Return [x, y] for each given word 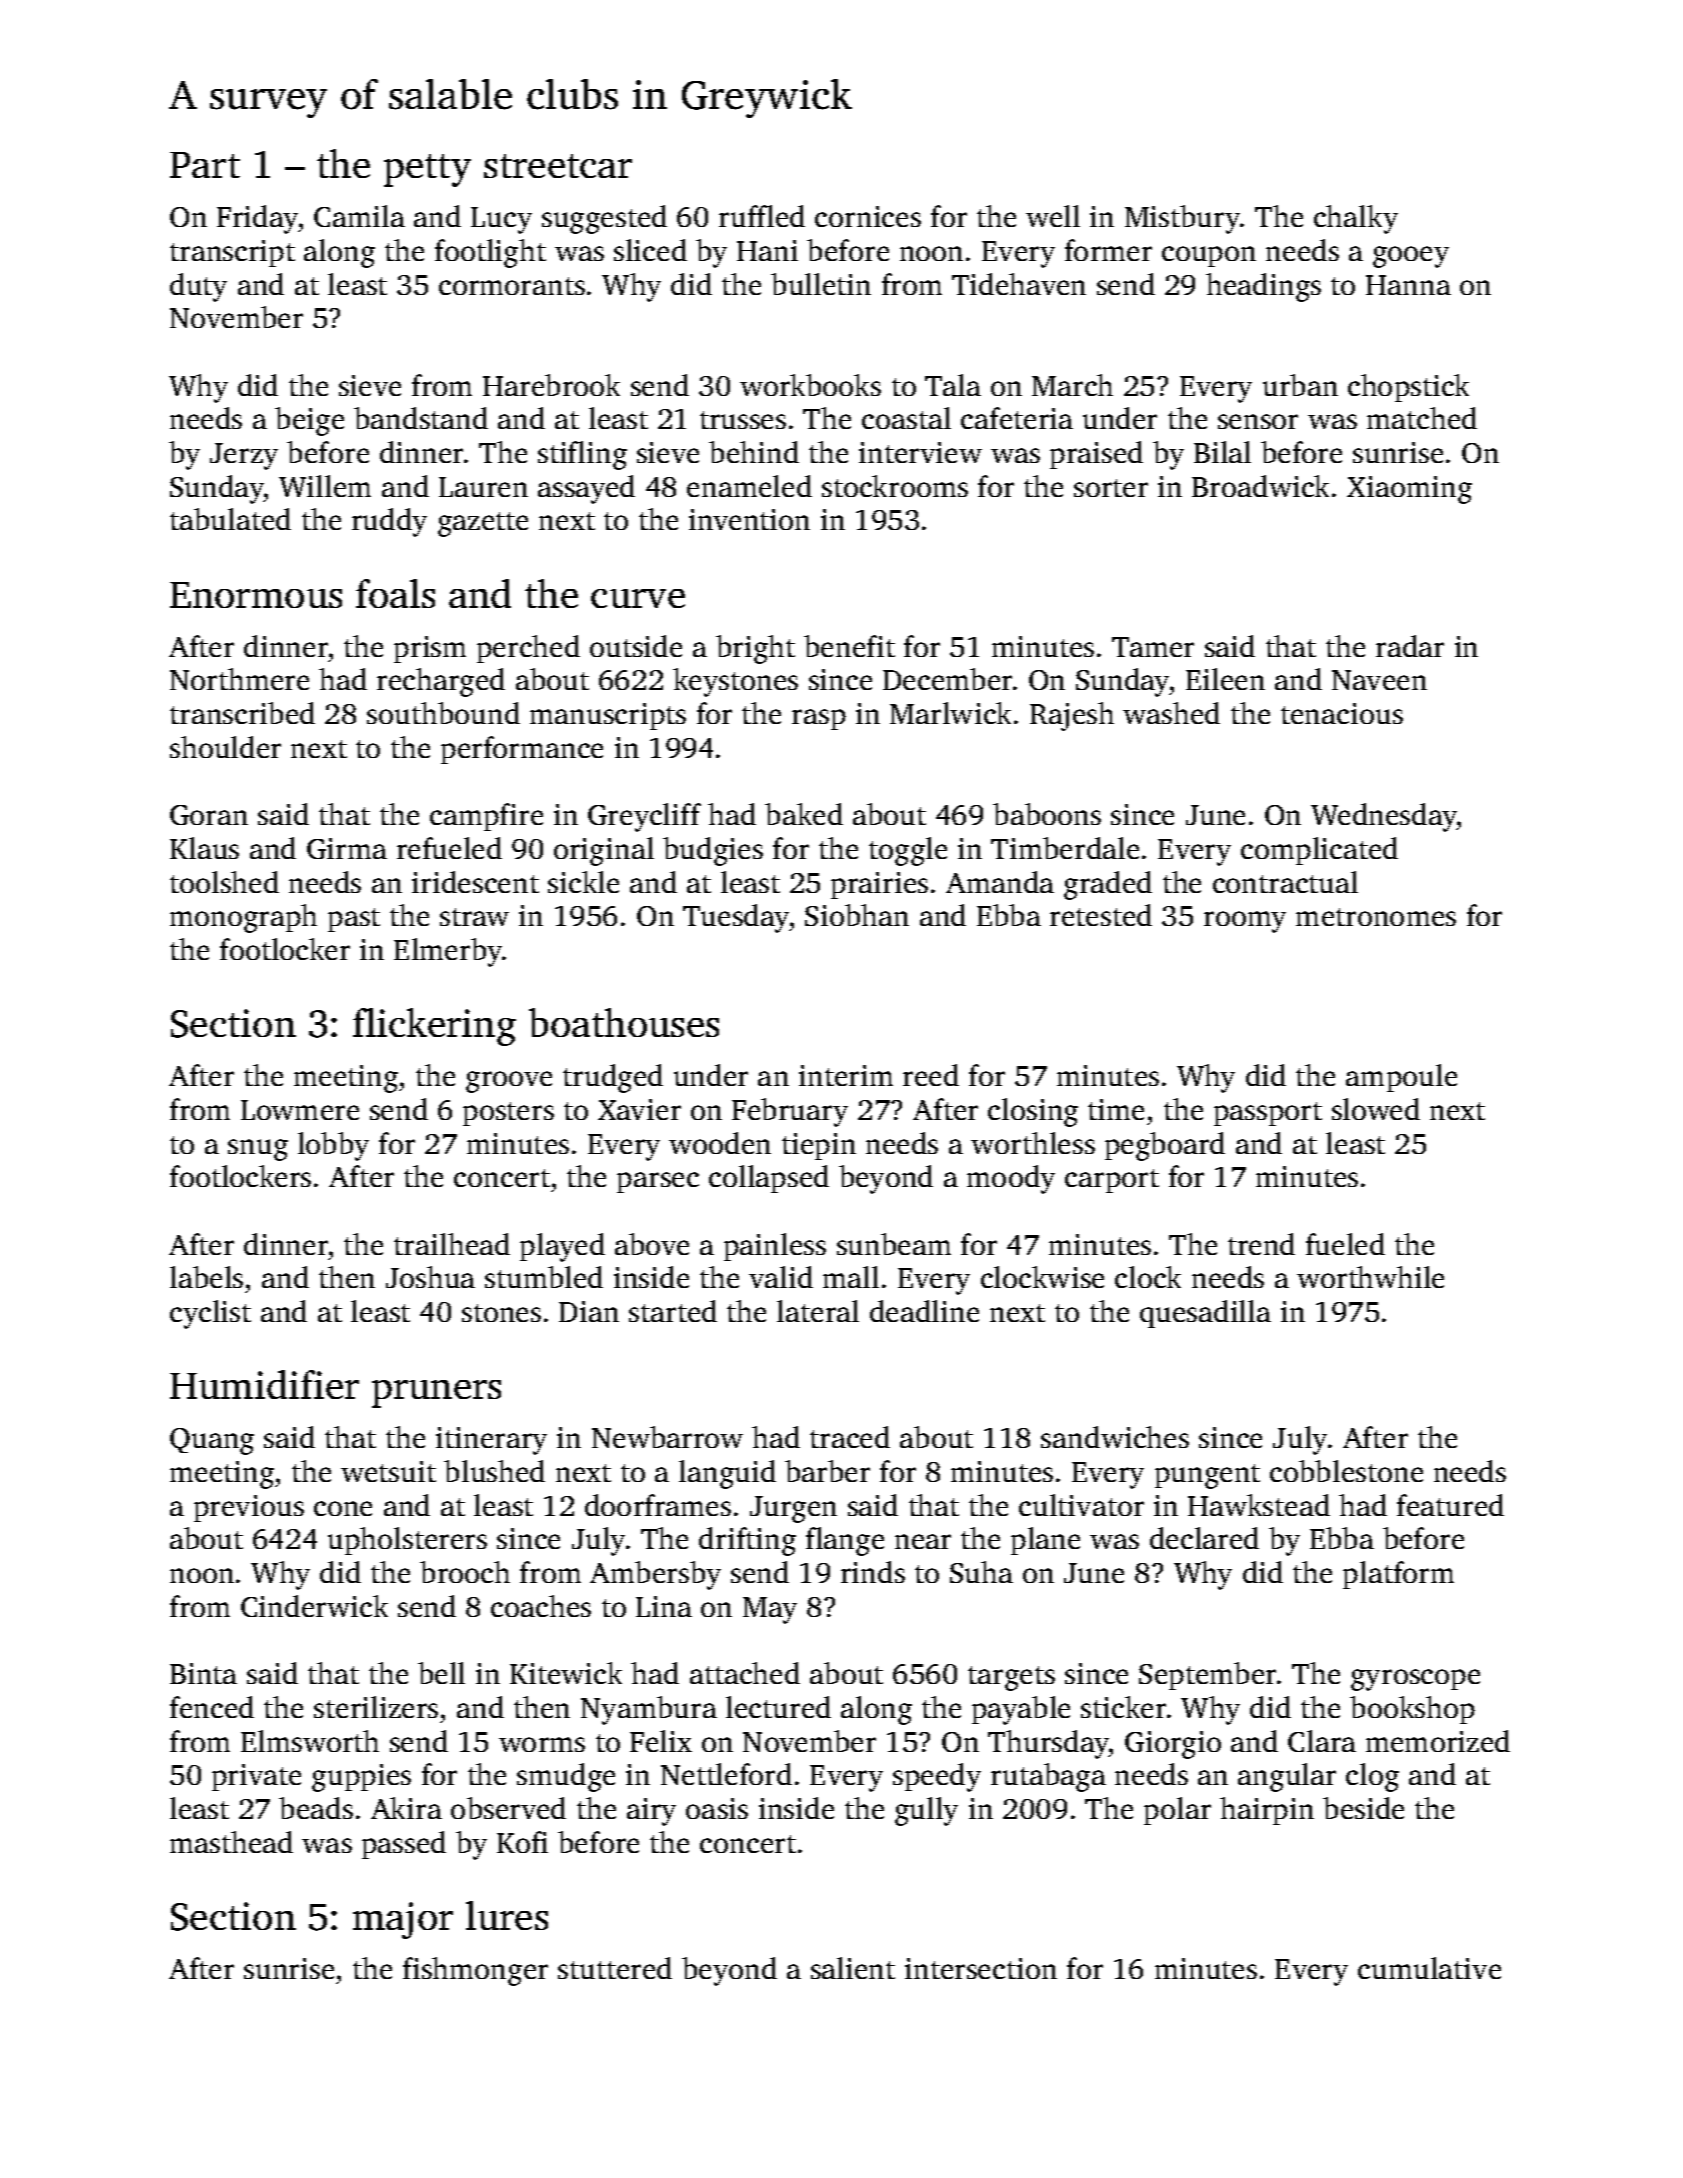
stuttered [615, 1968]
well [1053, 216]
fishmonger [475, 1971]
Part [205, 165]
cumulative [1429, 1968]
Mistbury [1183, 219]
